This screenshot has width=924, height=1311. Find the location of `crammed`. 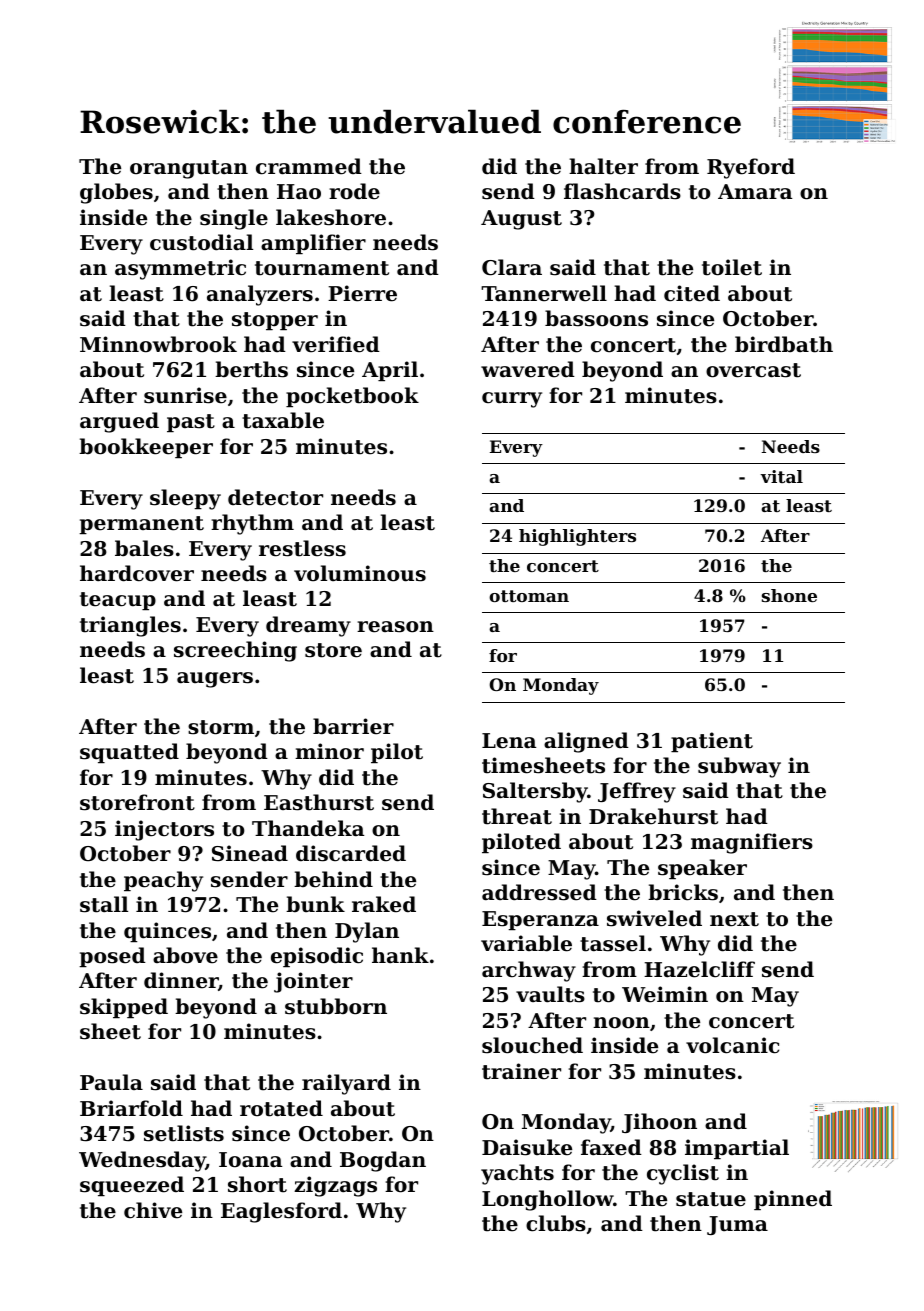

crammed is located at coordinates (309, 166).
